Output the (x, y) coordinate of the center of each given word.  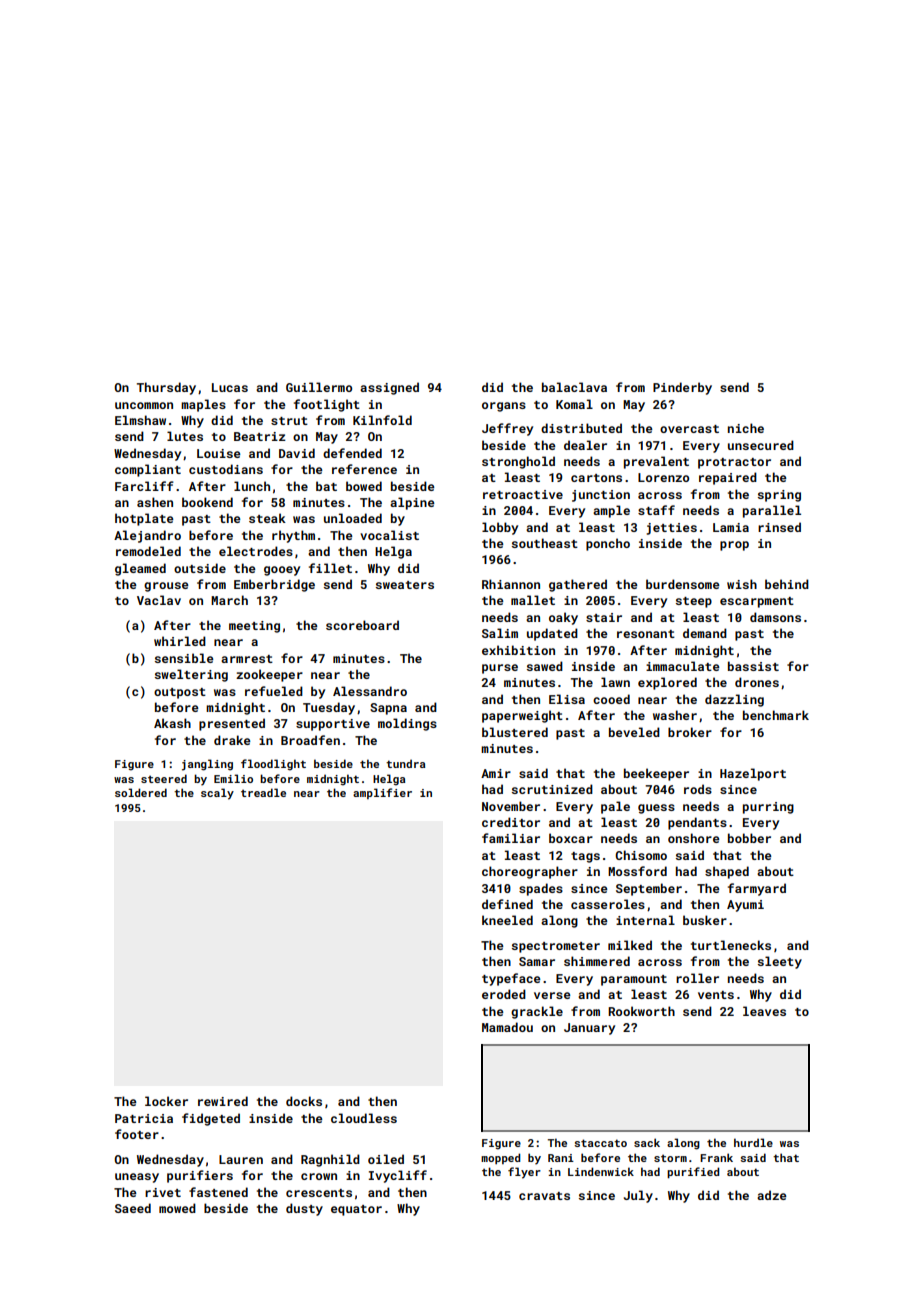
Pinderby (682, 388)
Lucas (230, 387)
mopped (500, 1158)
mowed (177, 1208)
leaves (764, 1011)
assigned (389, 388)
